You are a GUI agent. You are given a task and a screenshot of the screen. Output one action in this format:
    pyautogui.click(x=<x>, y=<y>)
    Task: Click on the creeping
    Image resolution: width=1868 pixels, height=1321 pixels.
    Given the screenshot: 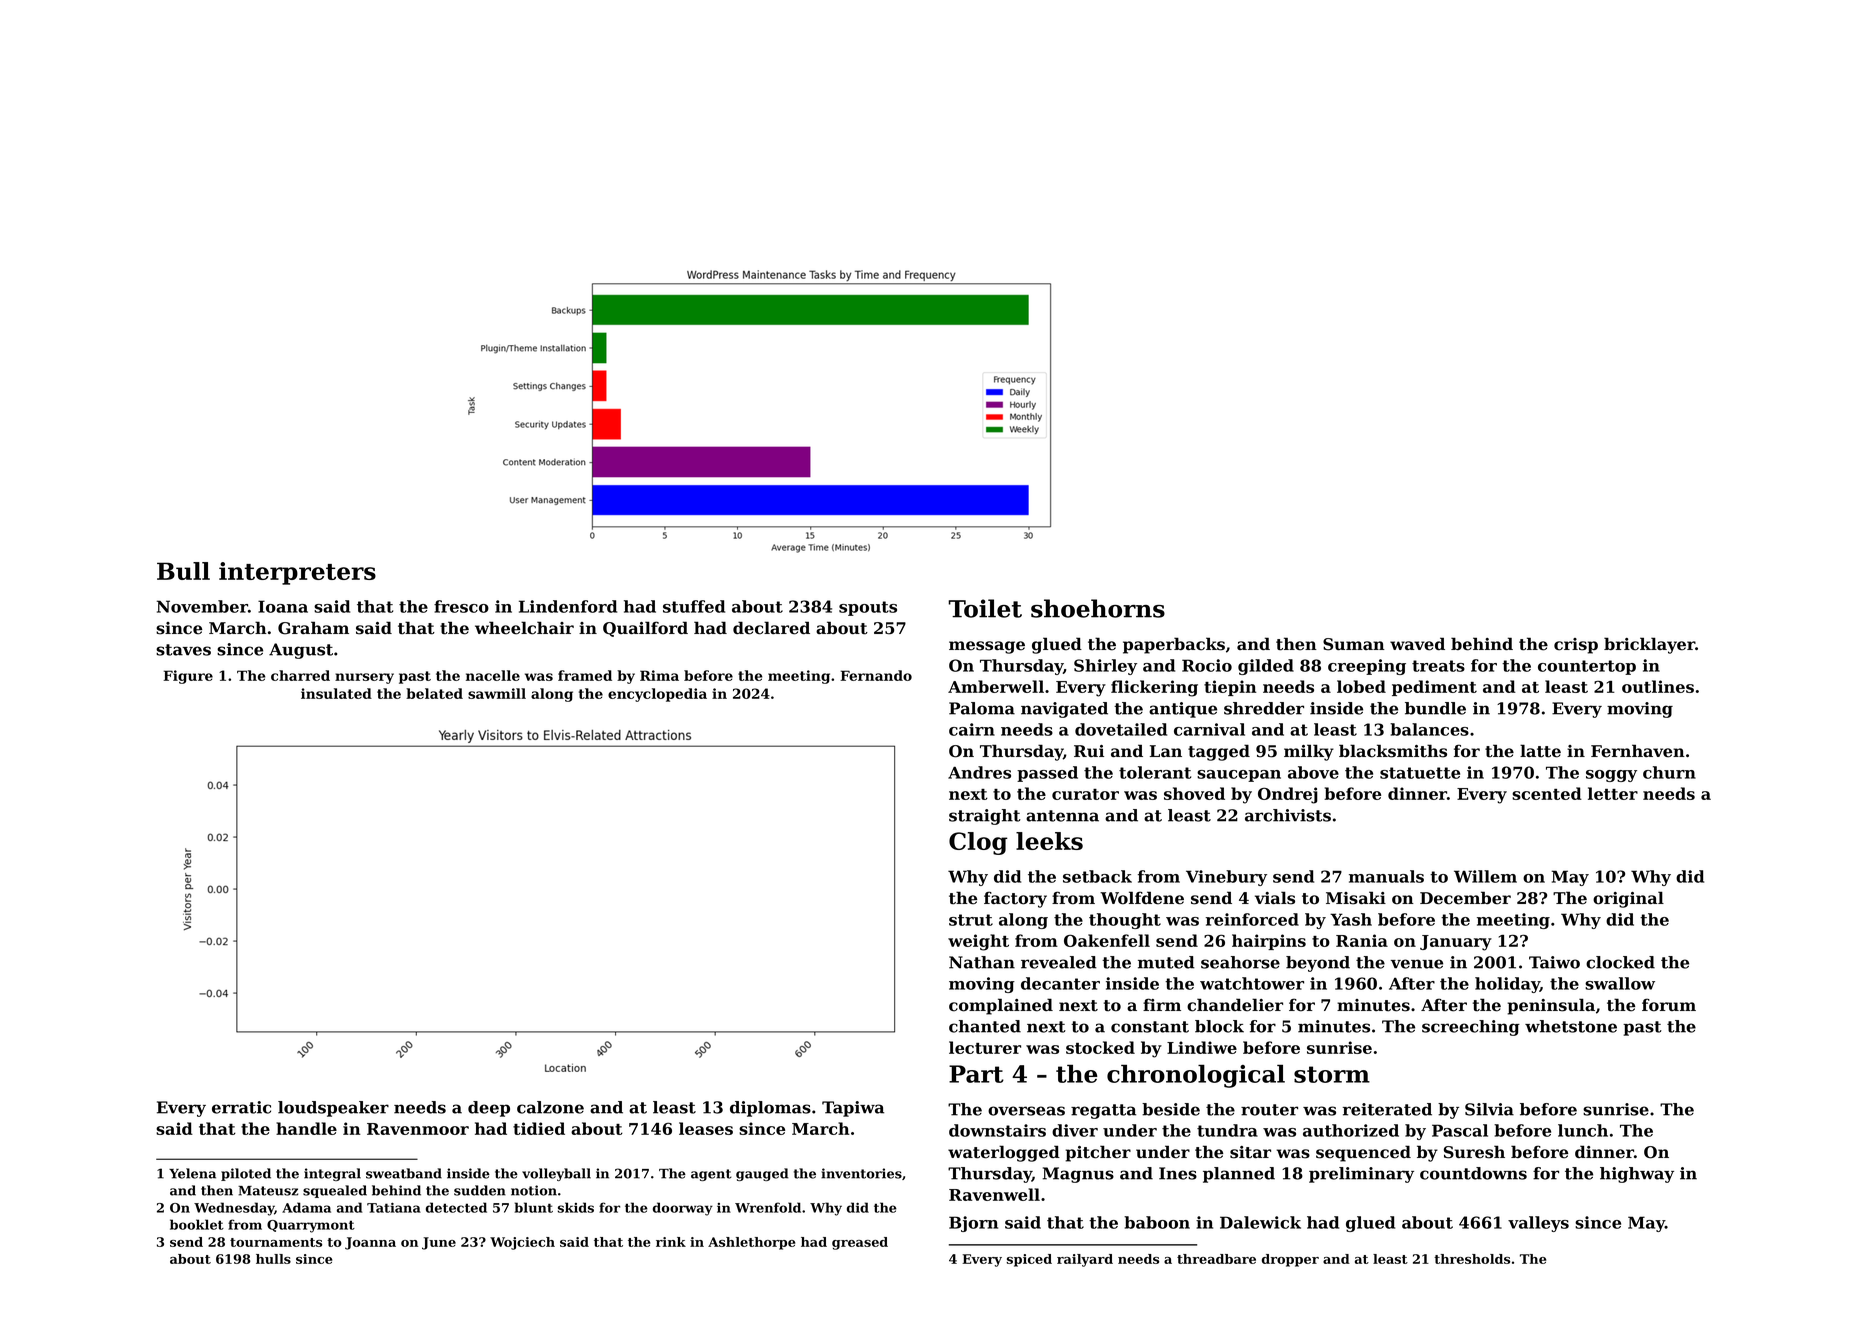 What is the action you would take?
    pyautogui.click(x=1367, y=667)
